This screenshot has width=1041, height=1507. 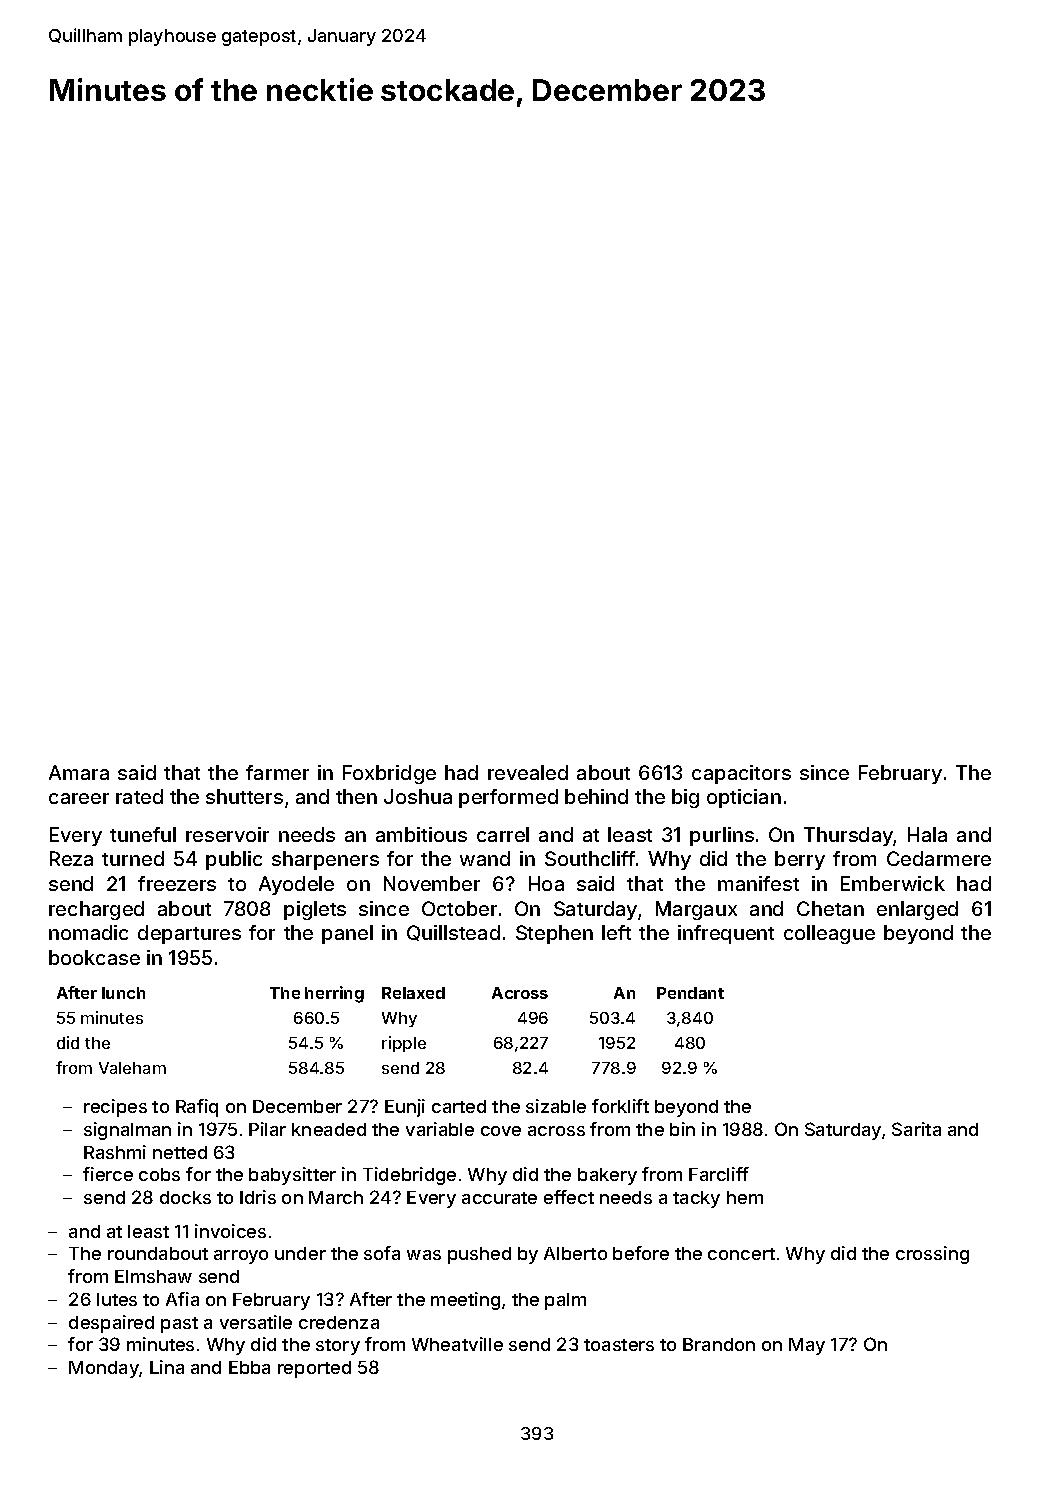 I want to click on revealed, so click(x=528, y=772).
